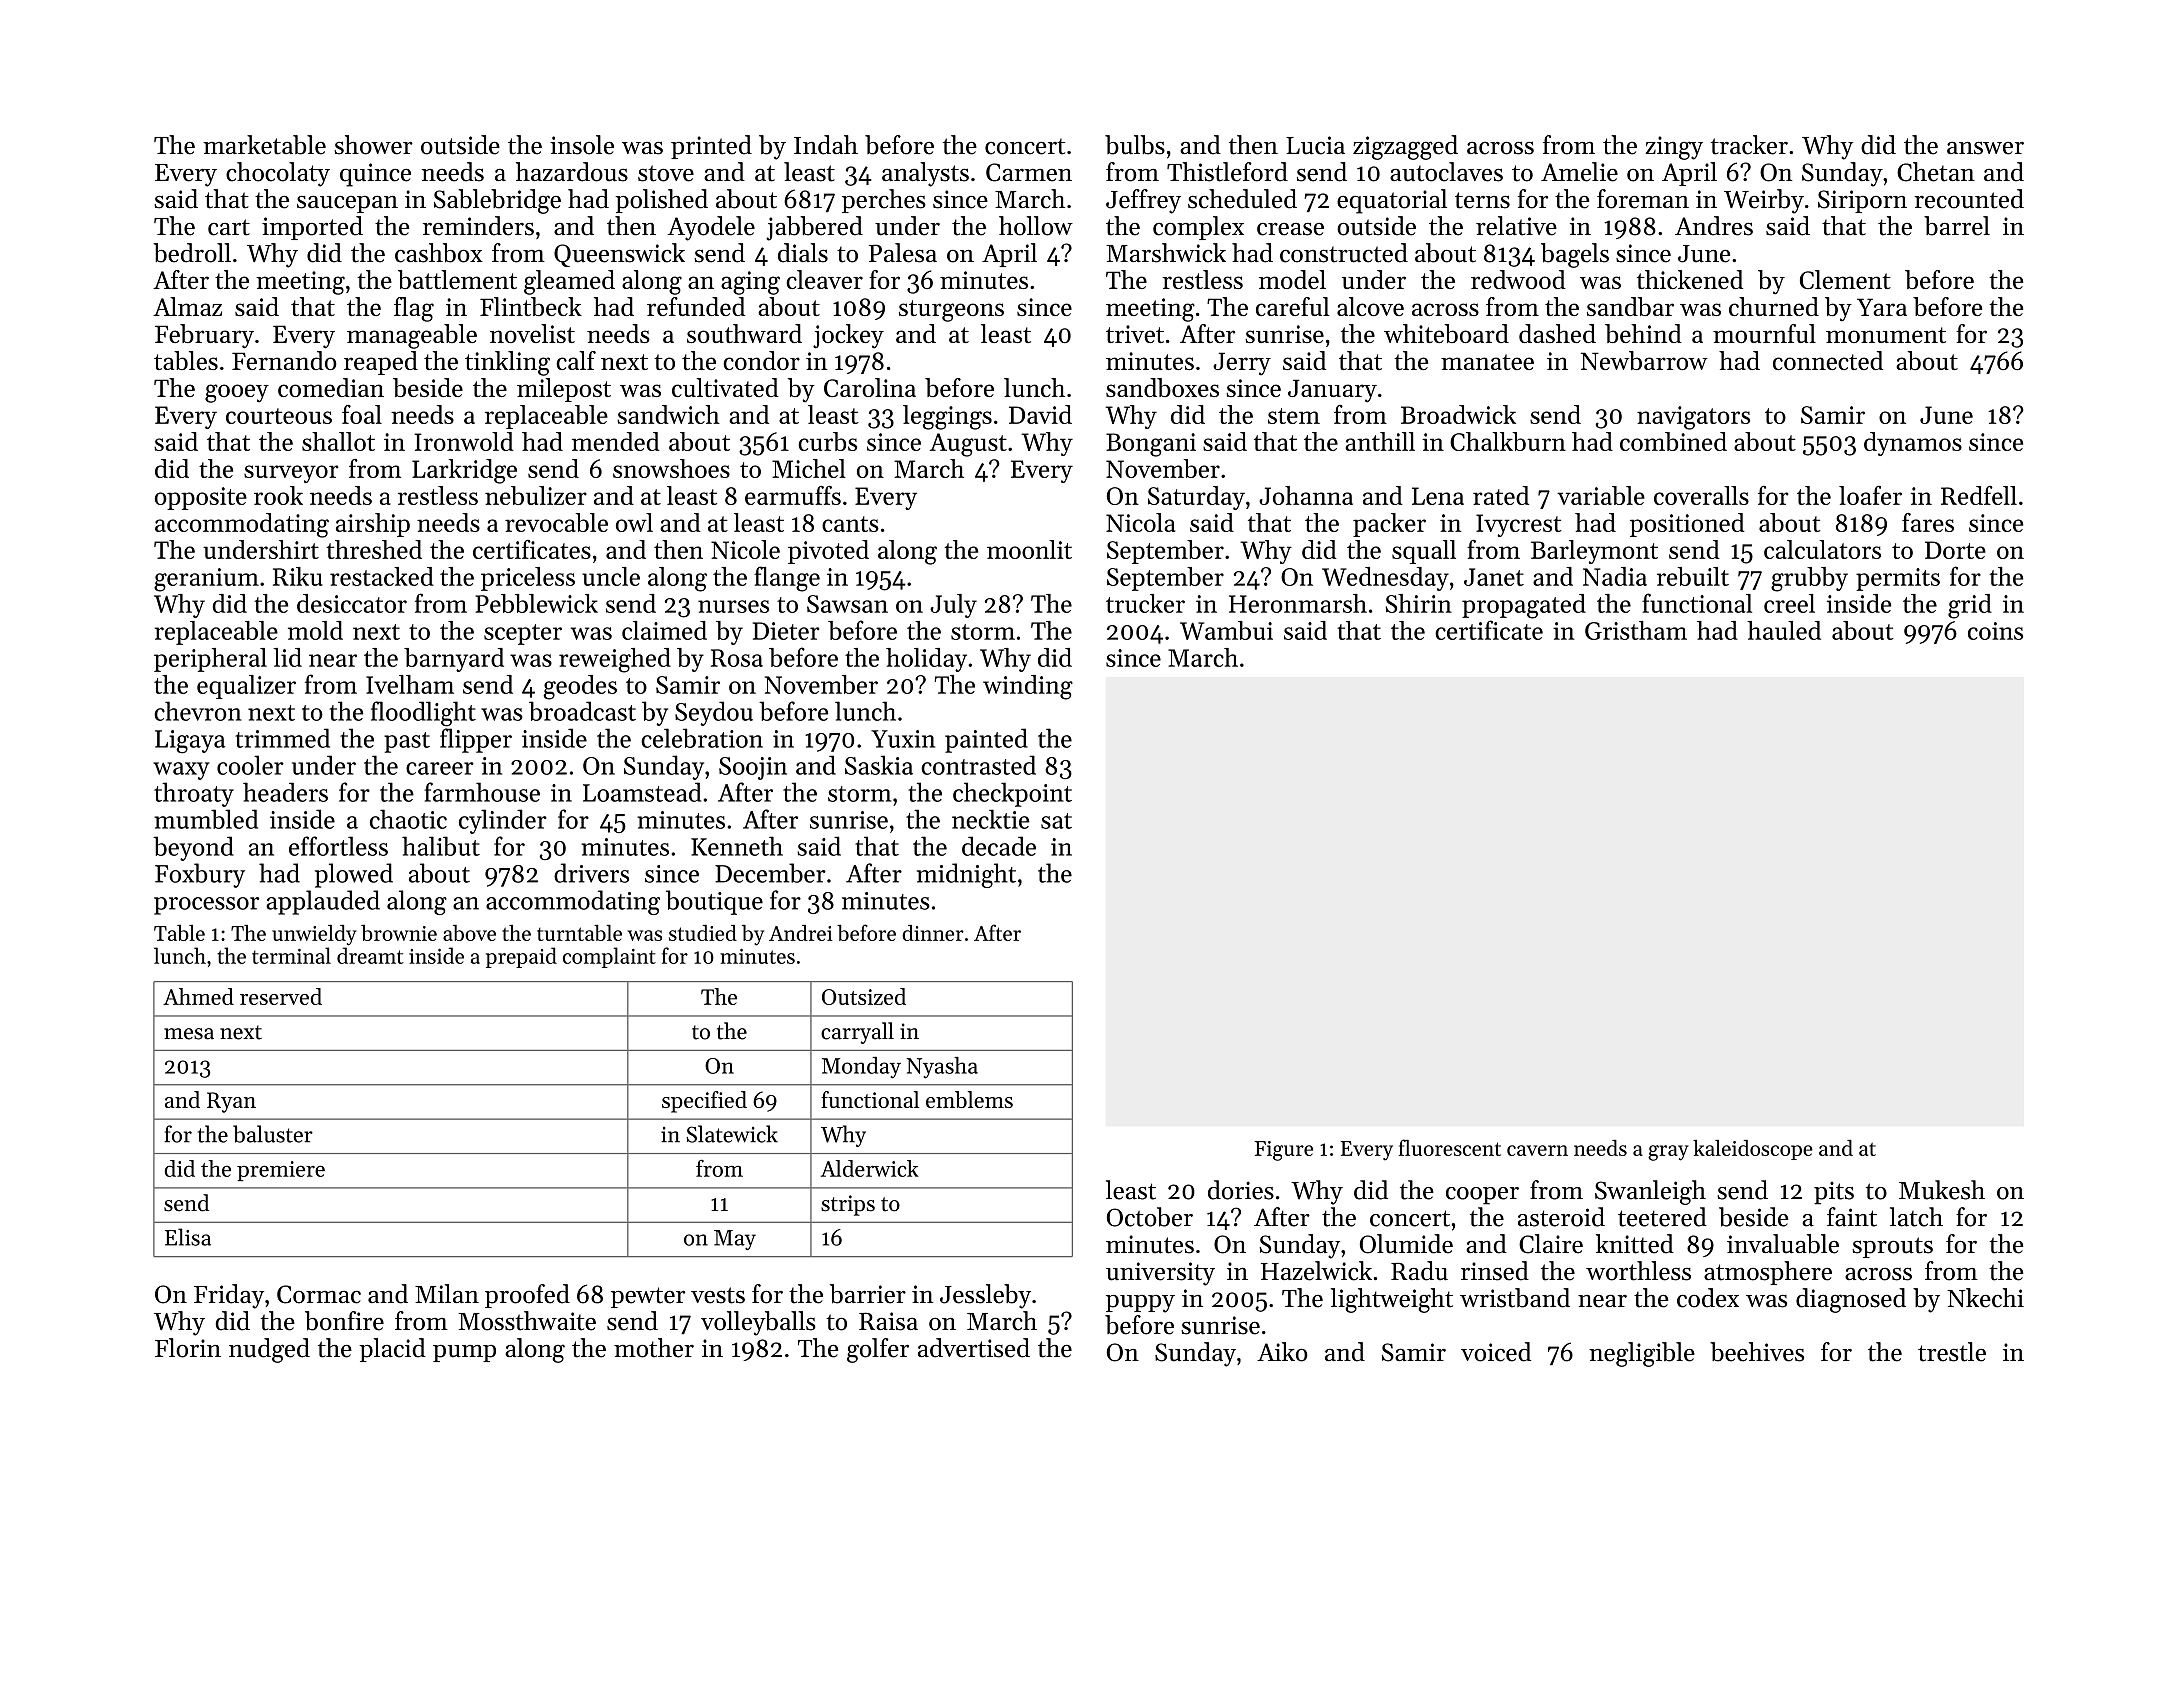 This screenshot has height=1683, width=2178. Describe the element at coordinates (1315, 145) in the screenshot. I see `Lucia` at that location.
